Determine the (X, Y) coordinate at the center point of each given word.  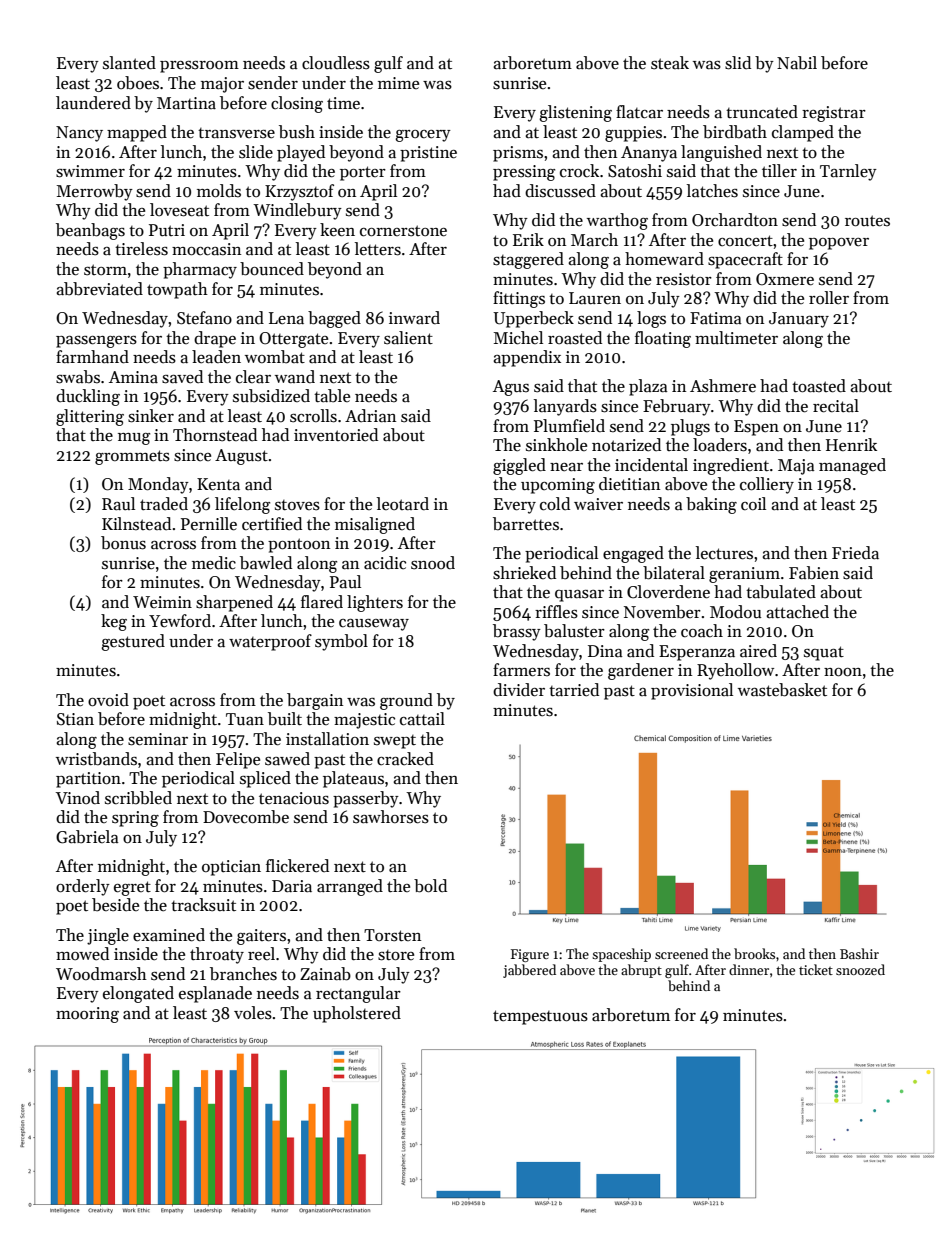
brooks (754, 953)
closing (297, 104)
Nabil (797, 63)
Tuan (245, 719)
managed (852, 466)
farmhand (92, 357)
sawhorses (391, 817)
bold (430, 886)
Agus (511, 388)
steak (670, 63)
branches (243, 974)
